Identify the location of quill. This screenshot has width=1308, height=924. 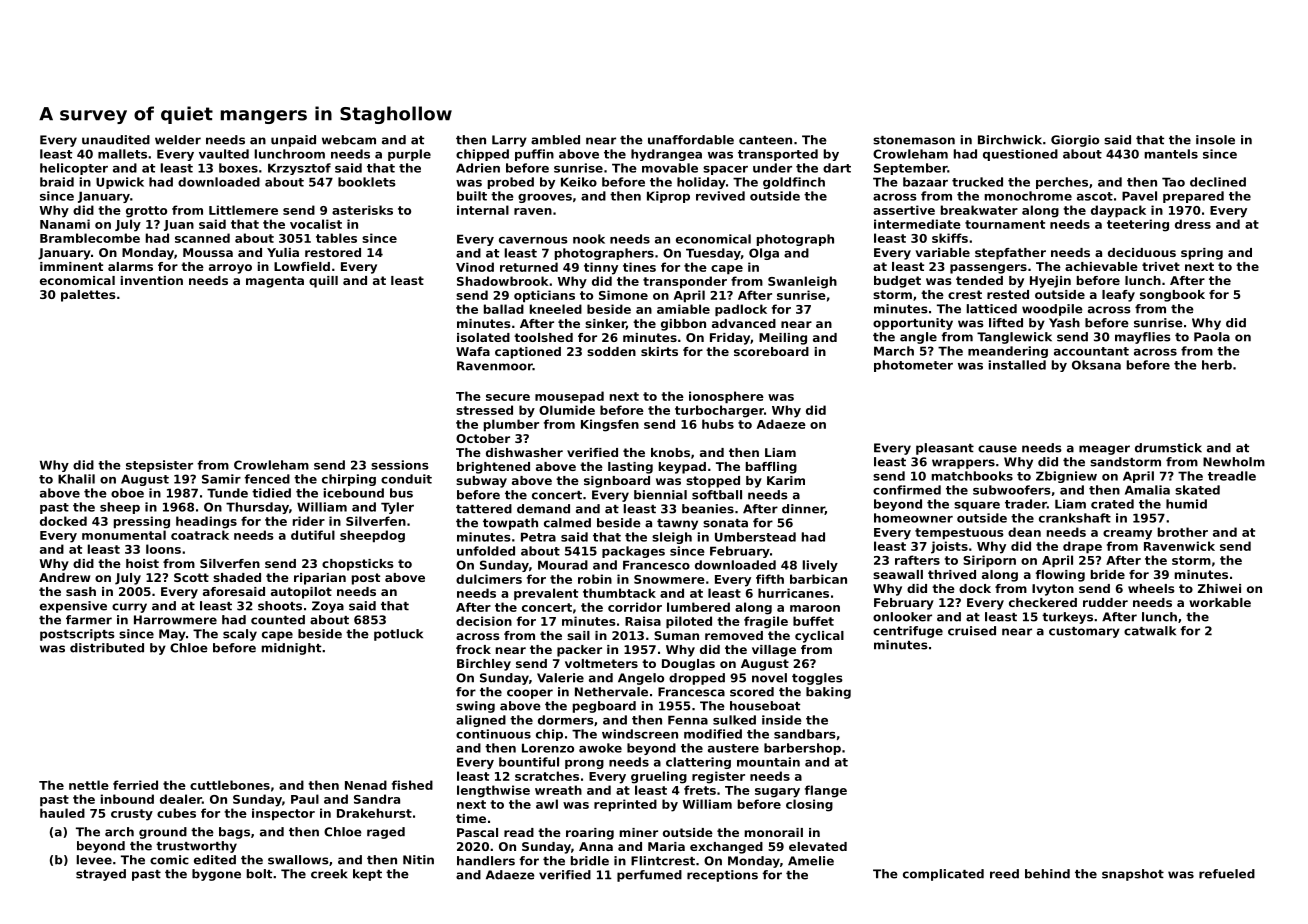
(323, 282).
